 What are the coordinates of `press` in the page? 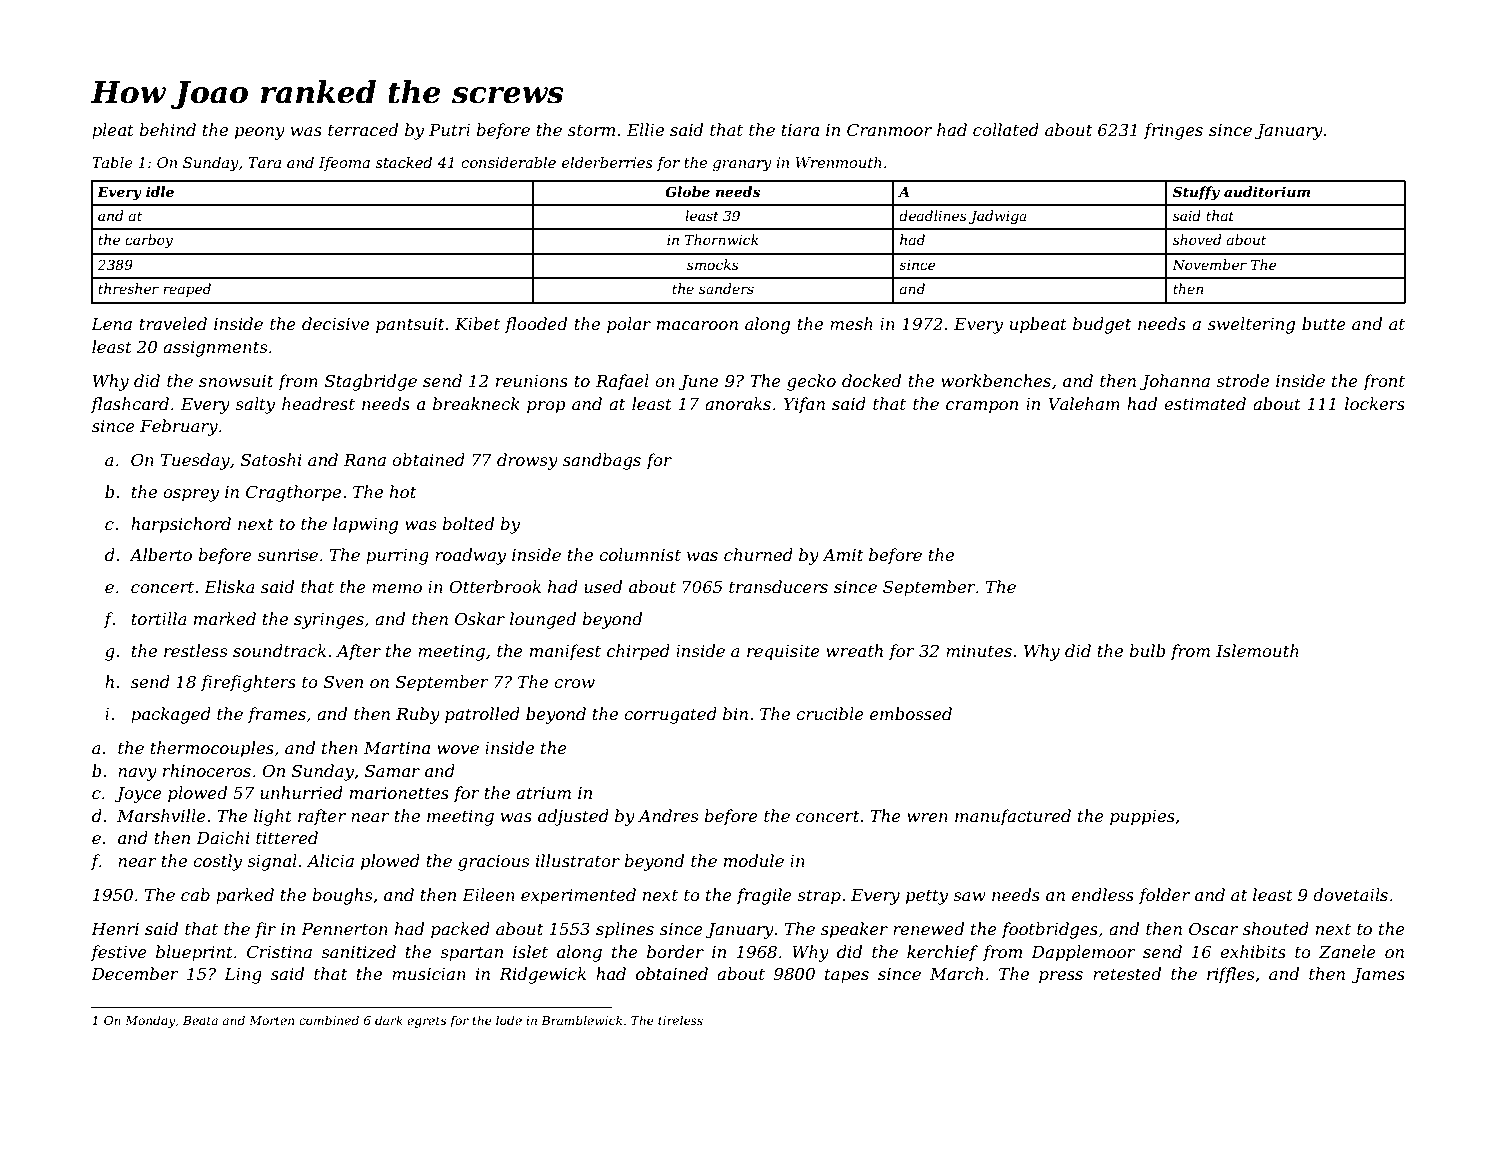 It's located at (1061, 977).
